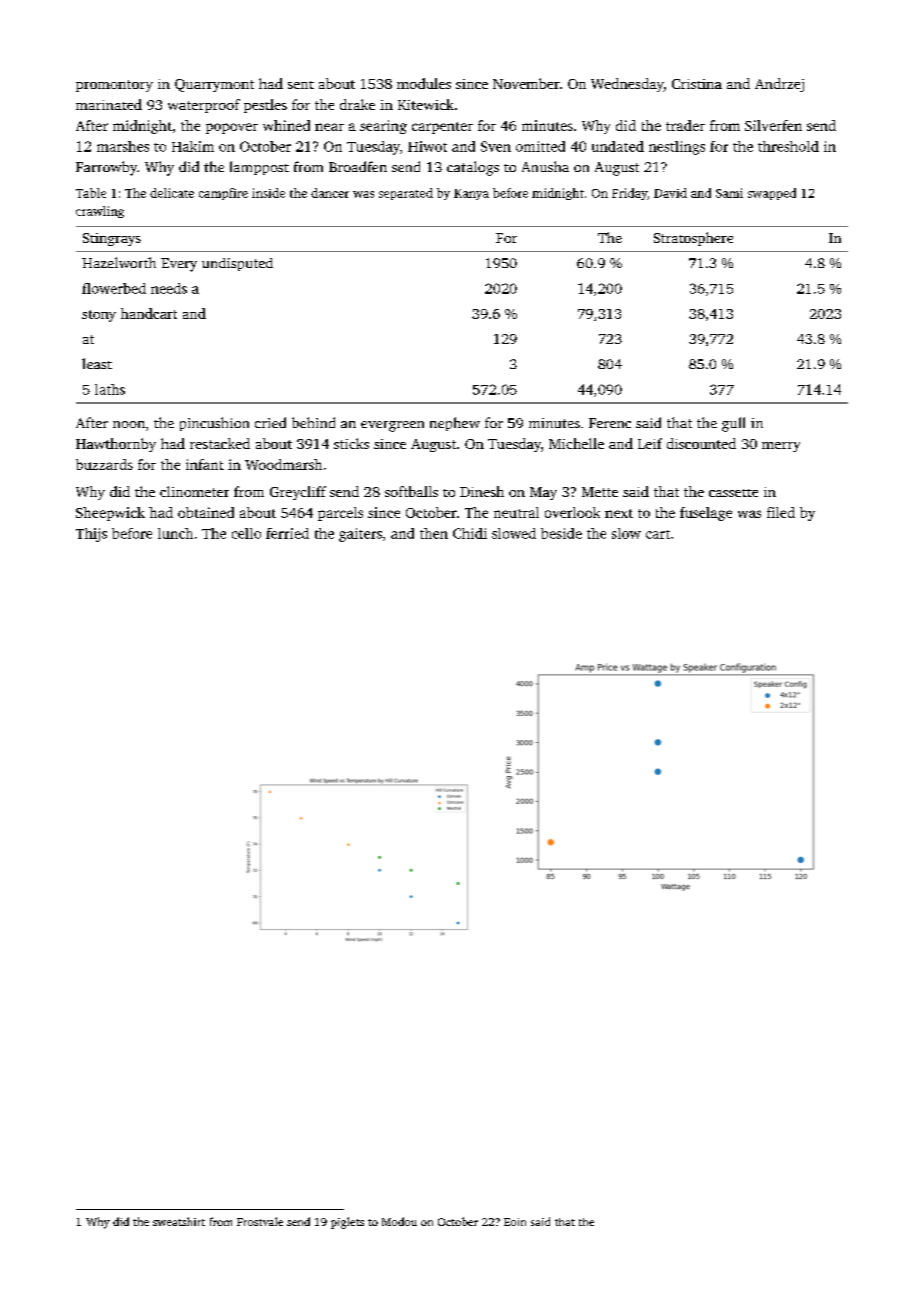 The height and width of the page is (1308, 924). Describe the element at coordinates (260, 1221) in the page. I see `Frostvale` at that location.
